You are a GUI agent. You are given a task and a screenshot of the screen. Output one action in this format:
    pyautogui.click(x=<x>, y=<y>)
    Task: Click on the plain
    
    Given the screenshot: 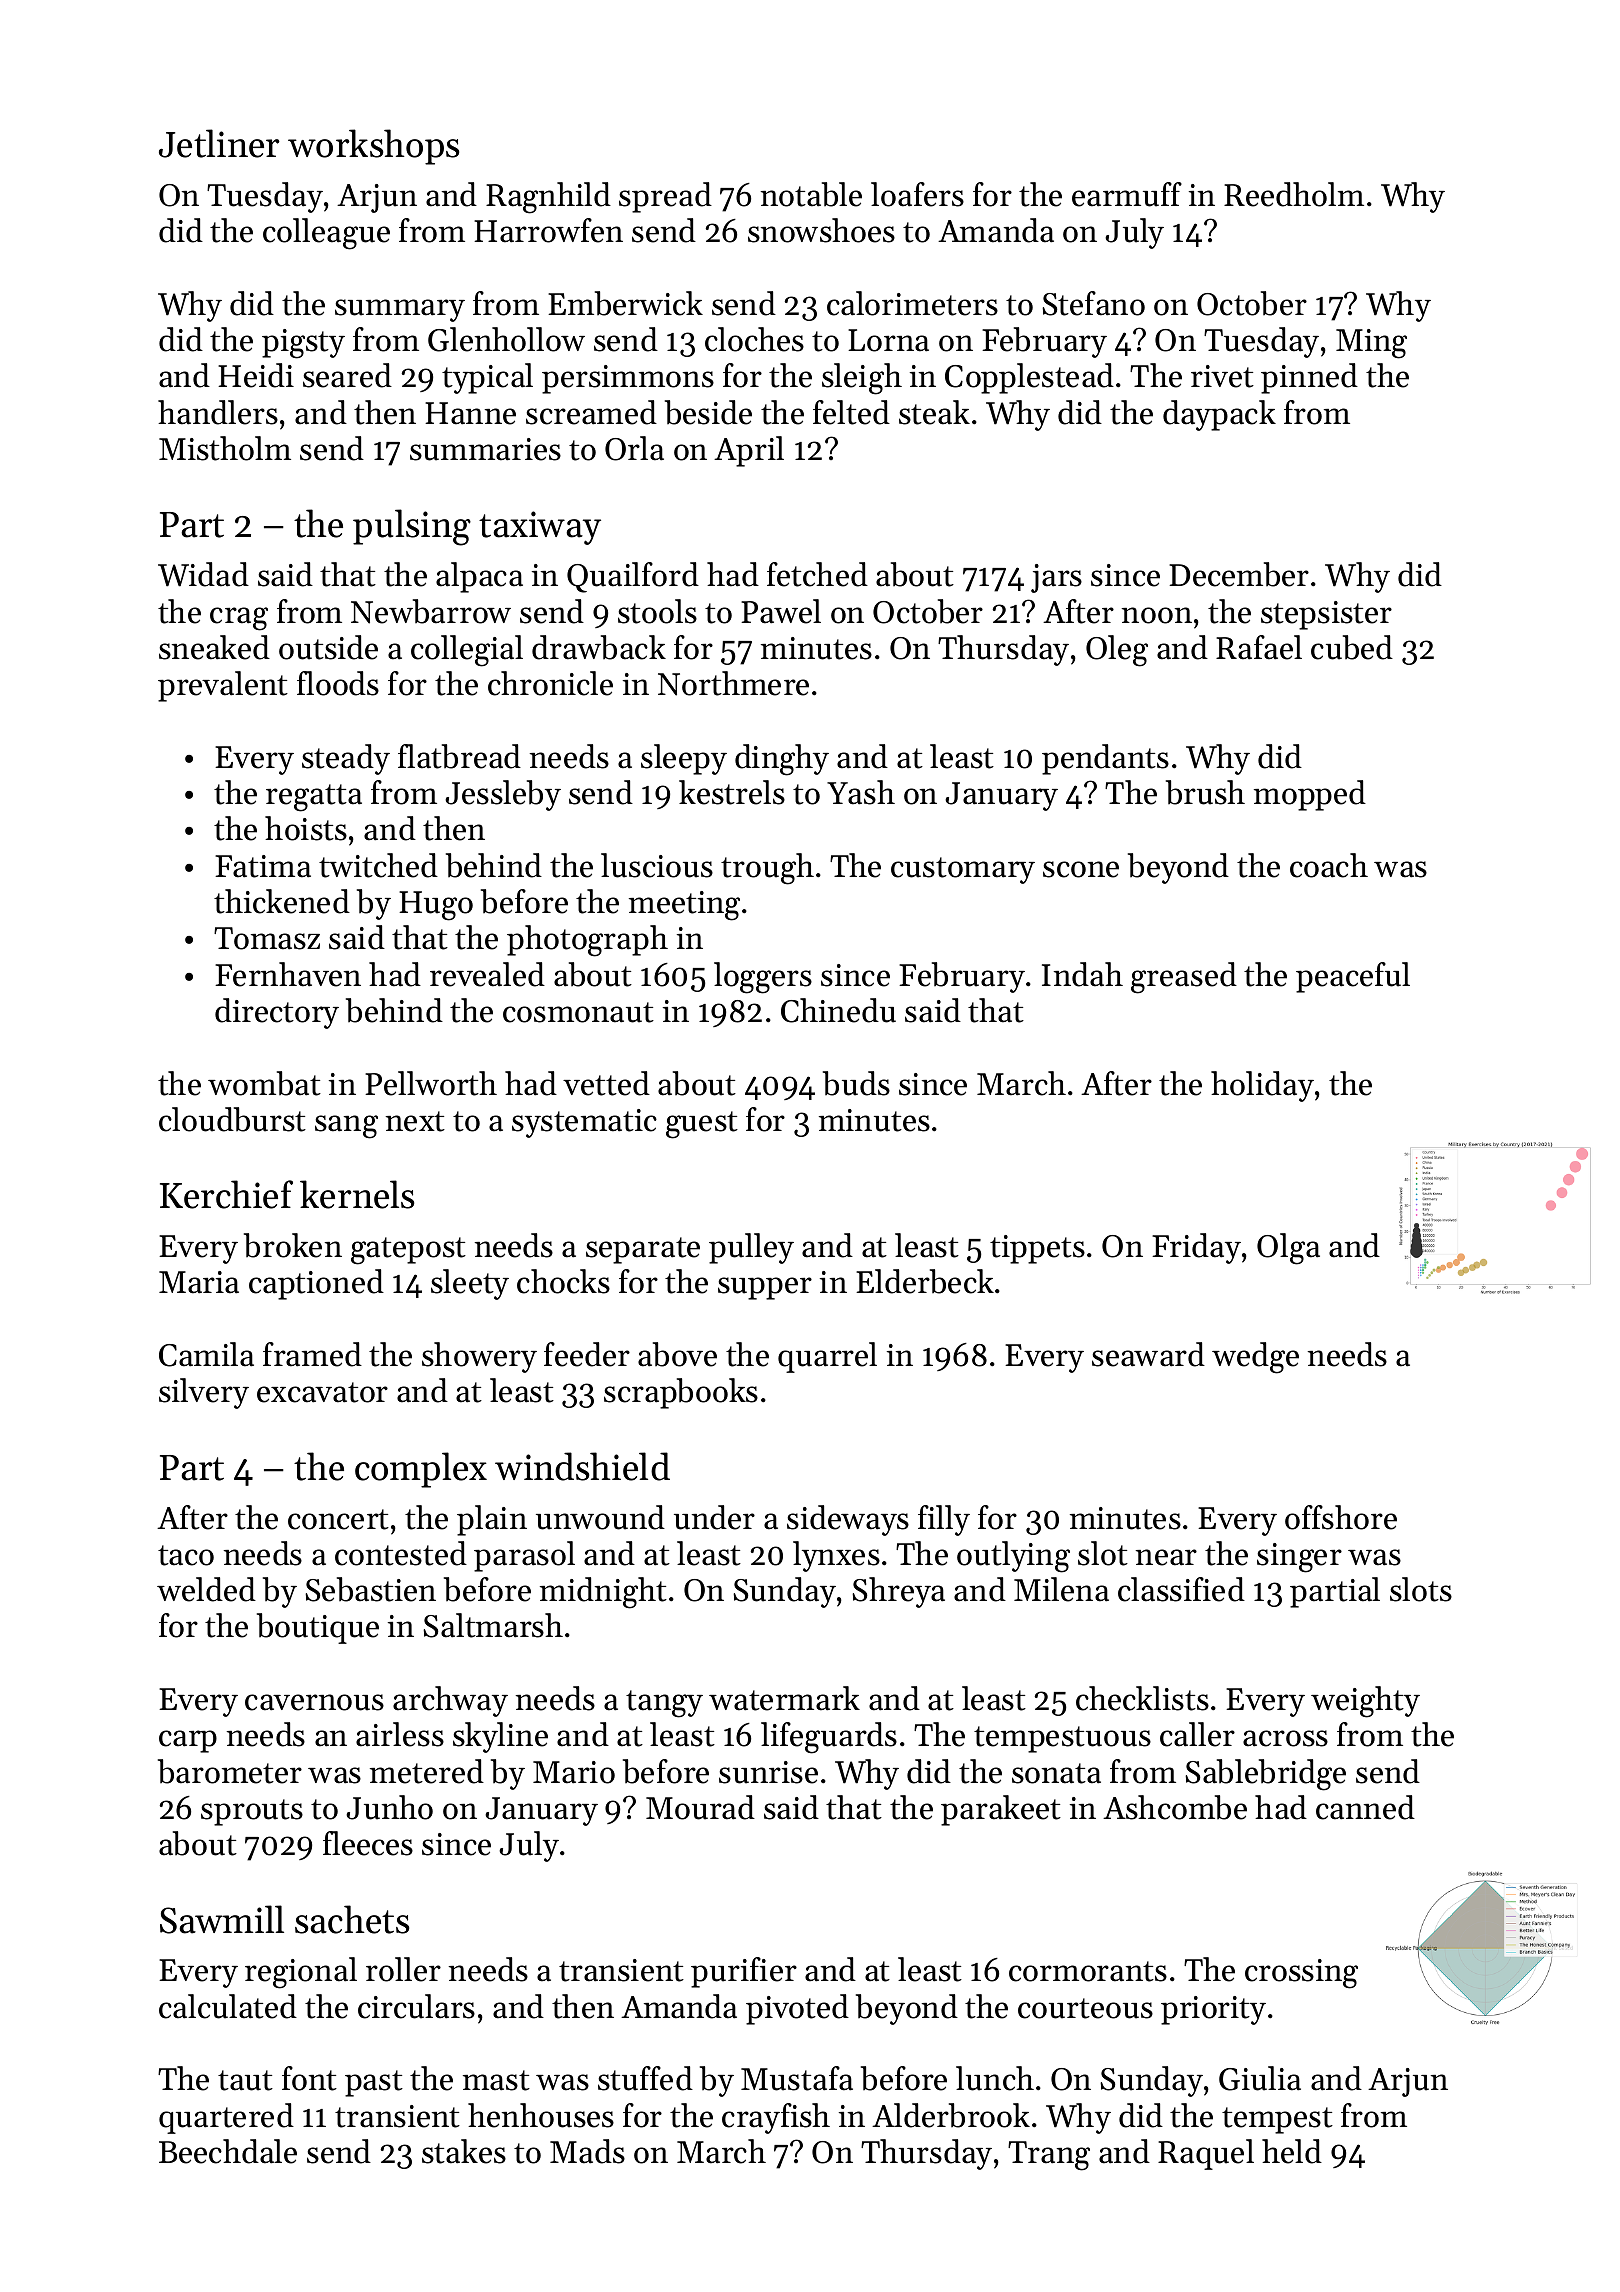 What is the action you would take?
    pyautogui.click(x=492, y=1520)
